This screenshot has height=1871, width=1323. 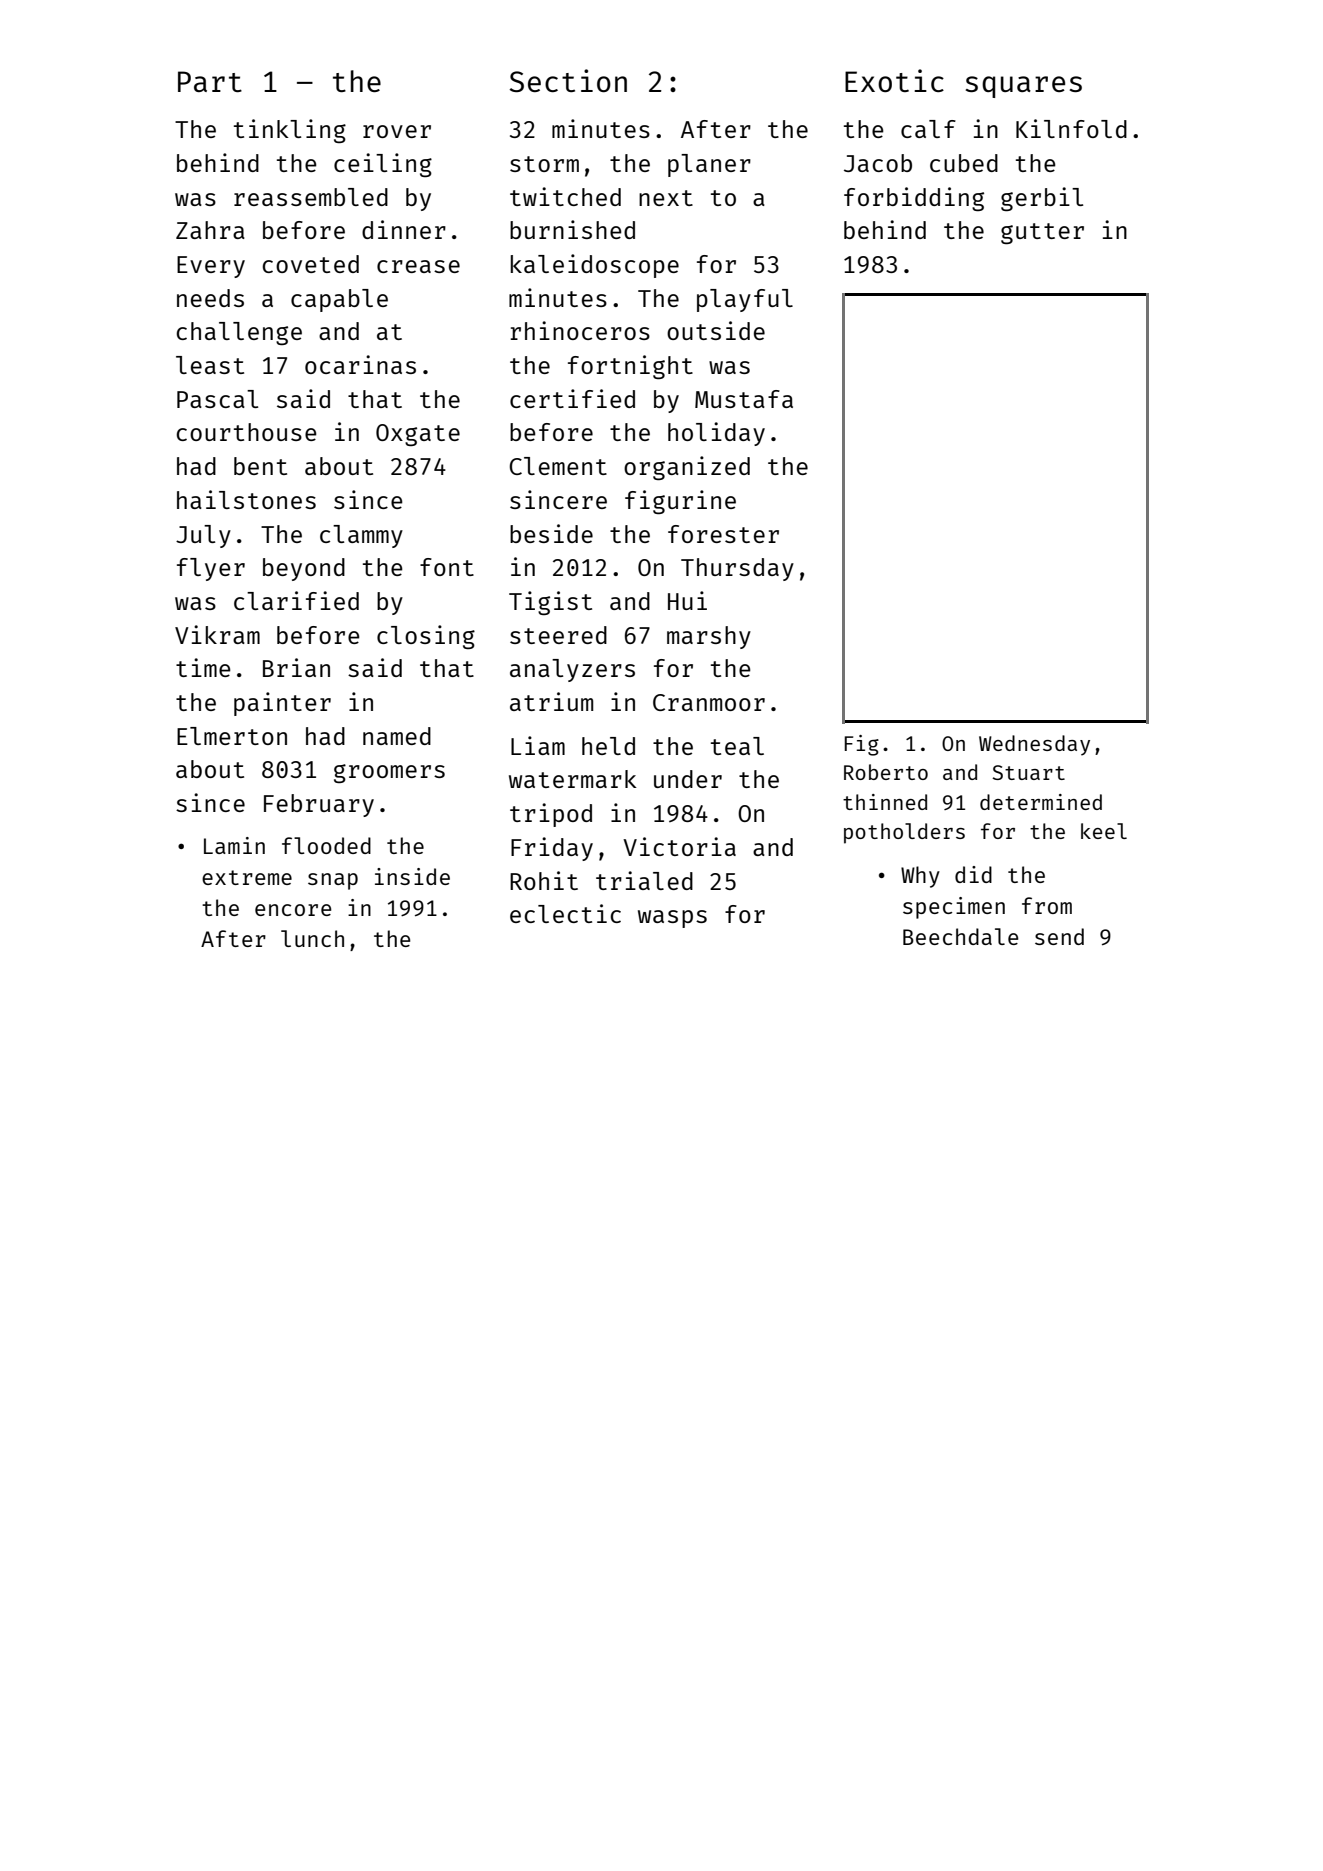 I want to click on next, so click(x=666, y=198).
